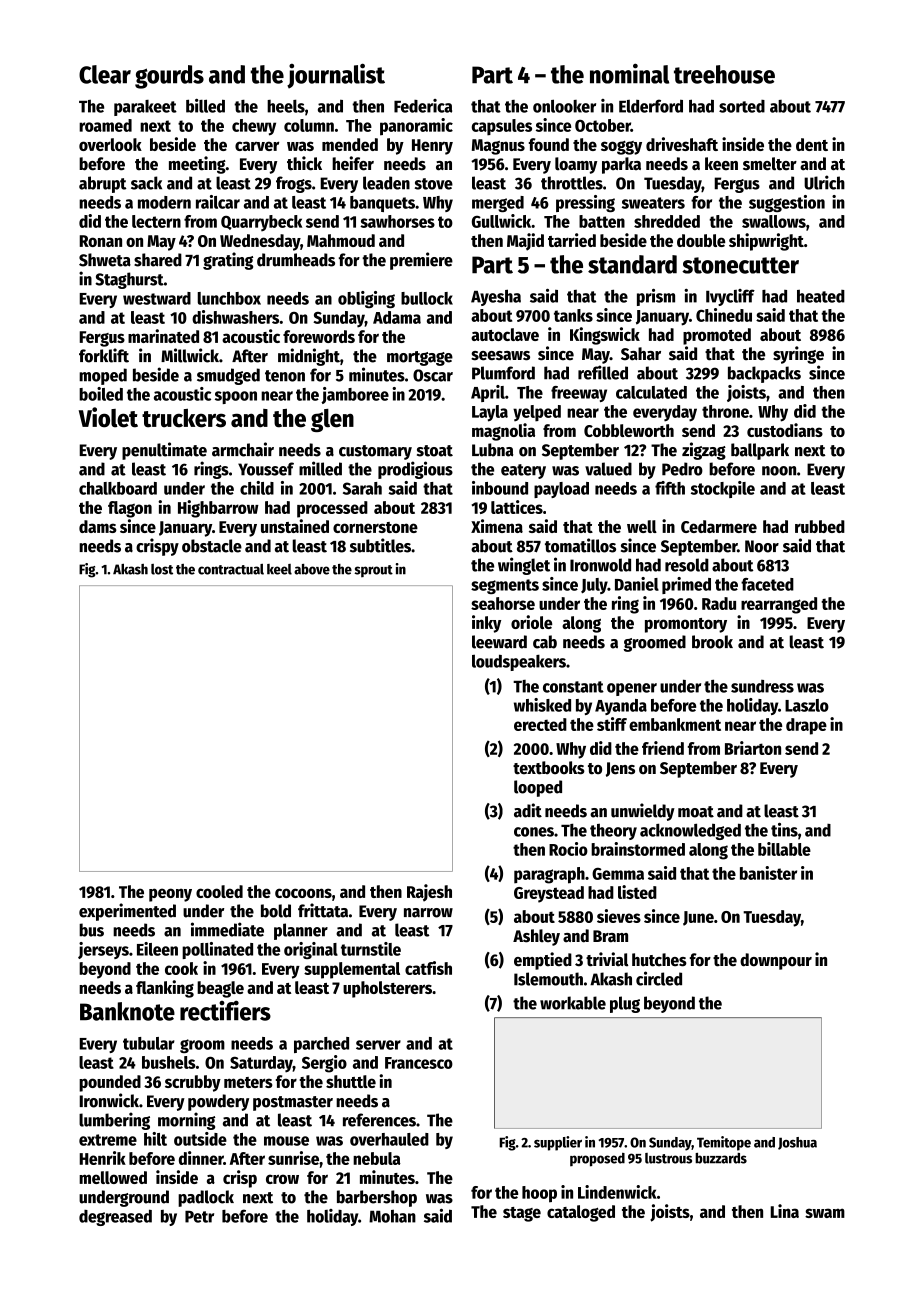 This image has width=924, height=1308. What do you see at coordinates (542, 705) in the image?
I see `whisked` at bounding box center [542, 705].
